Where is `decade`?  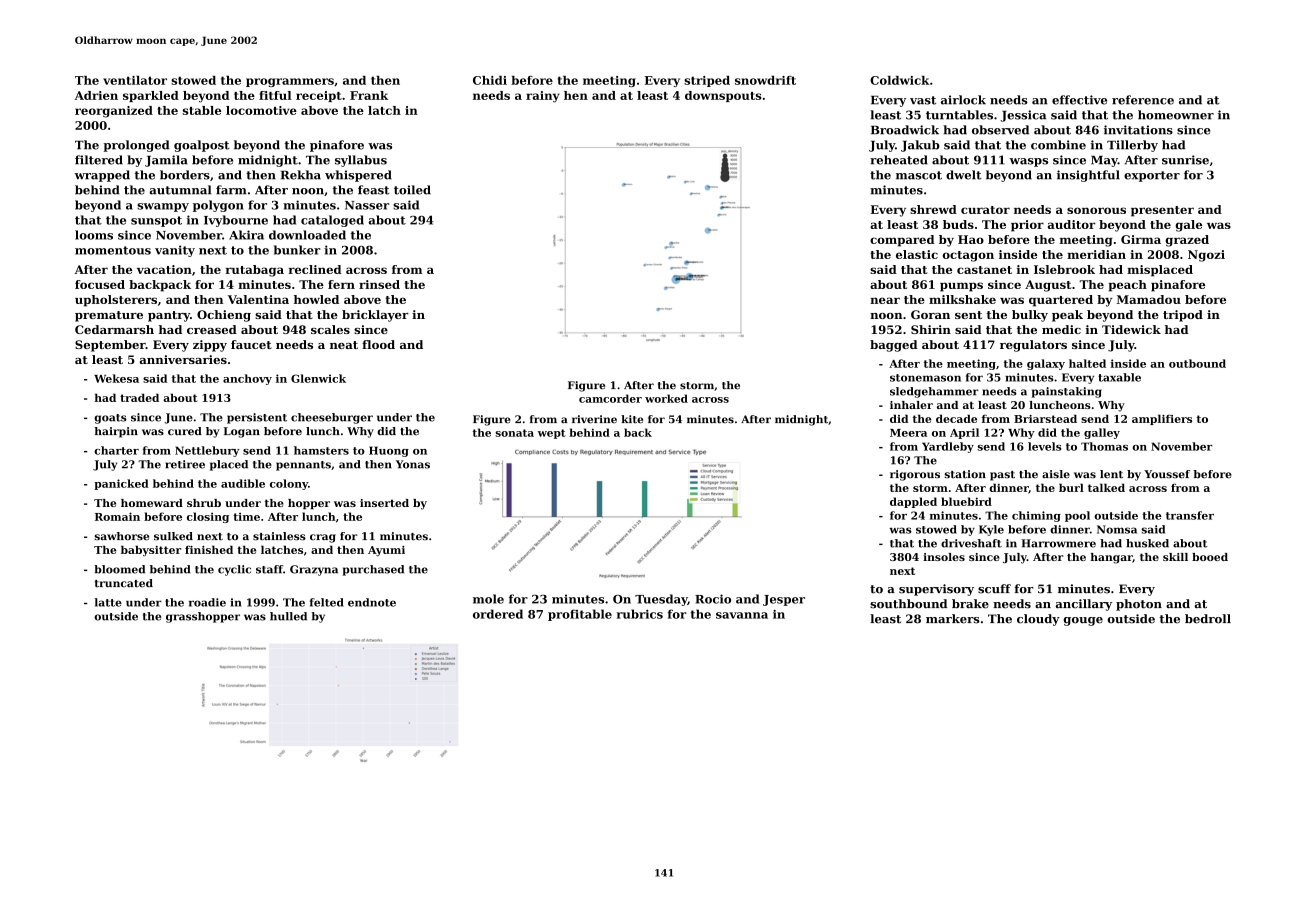
decade is located at coordinates (956, 418).
